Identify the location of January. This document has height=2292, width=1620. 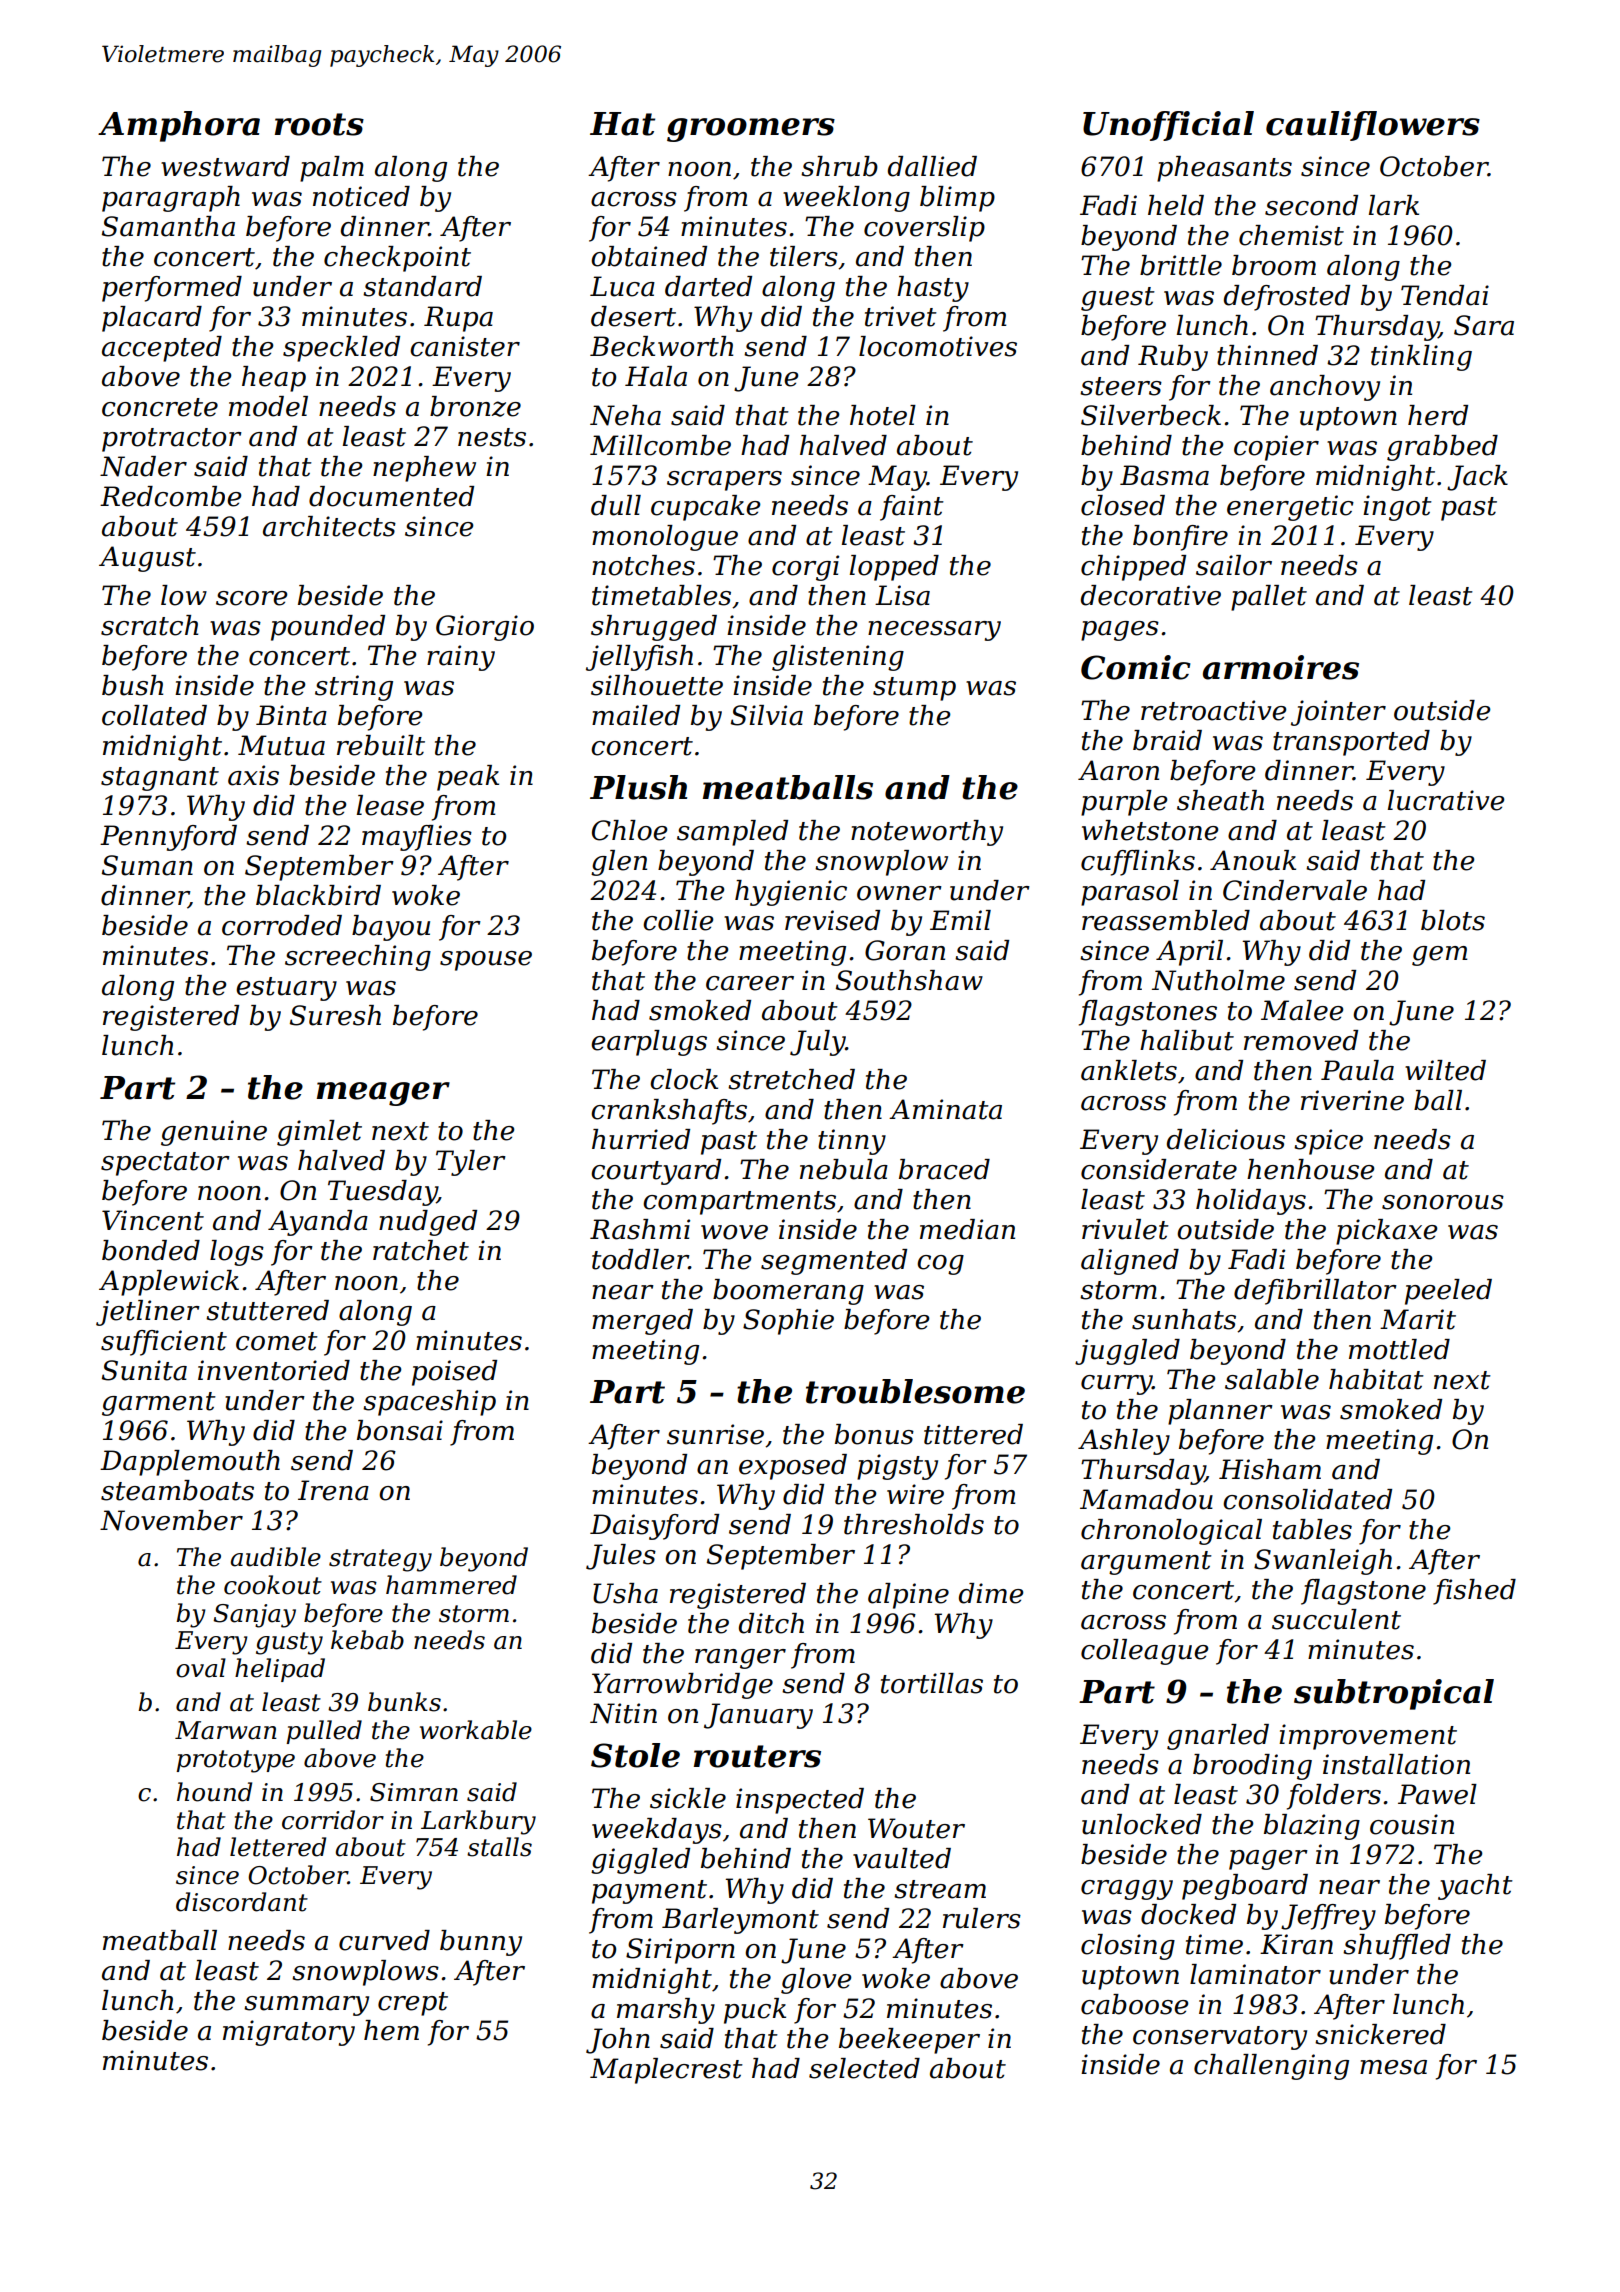
(758, 1716).
